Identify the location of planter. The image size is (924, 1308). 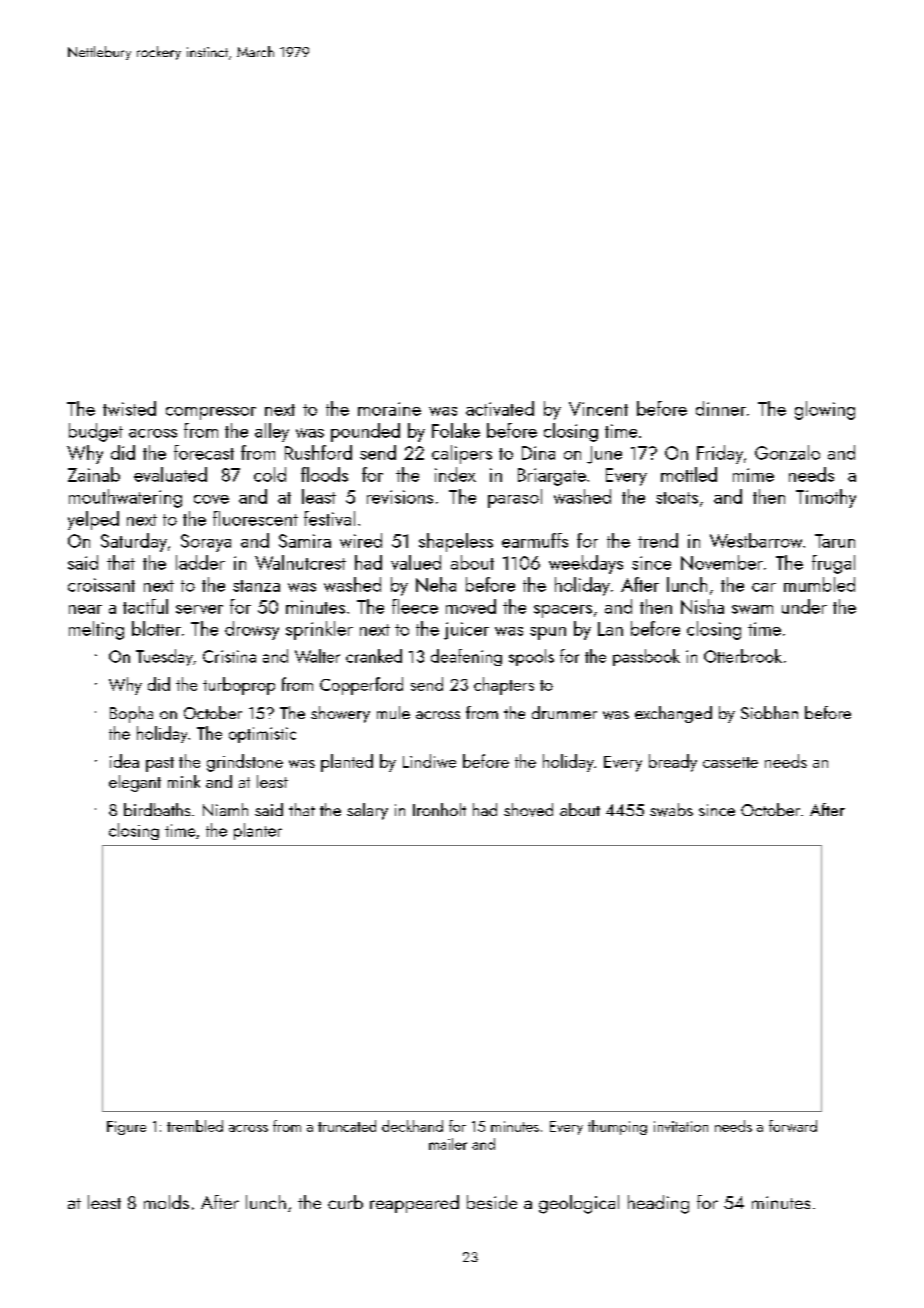
(258, 831).
